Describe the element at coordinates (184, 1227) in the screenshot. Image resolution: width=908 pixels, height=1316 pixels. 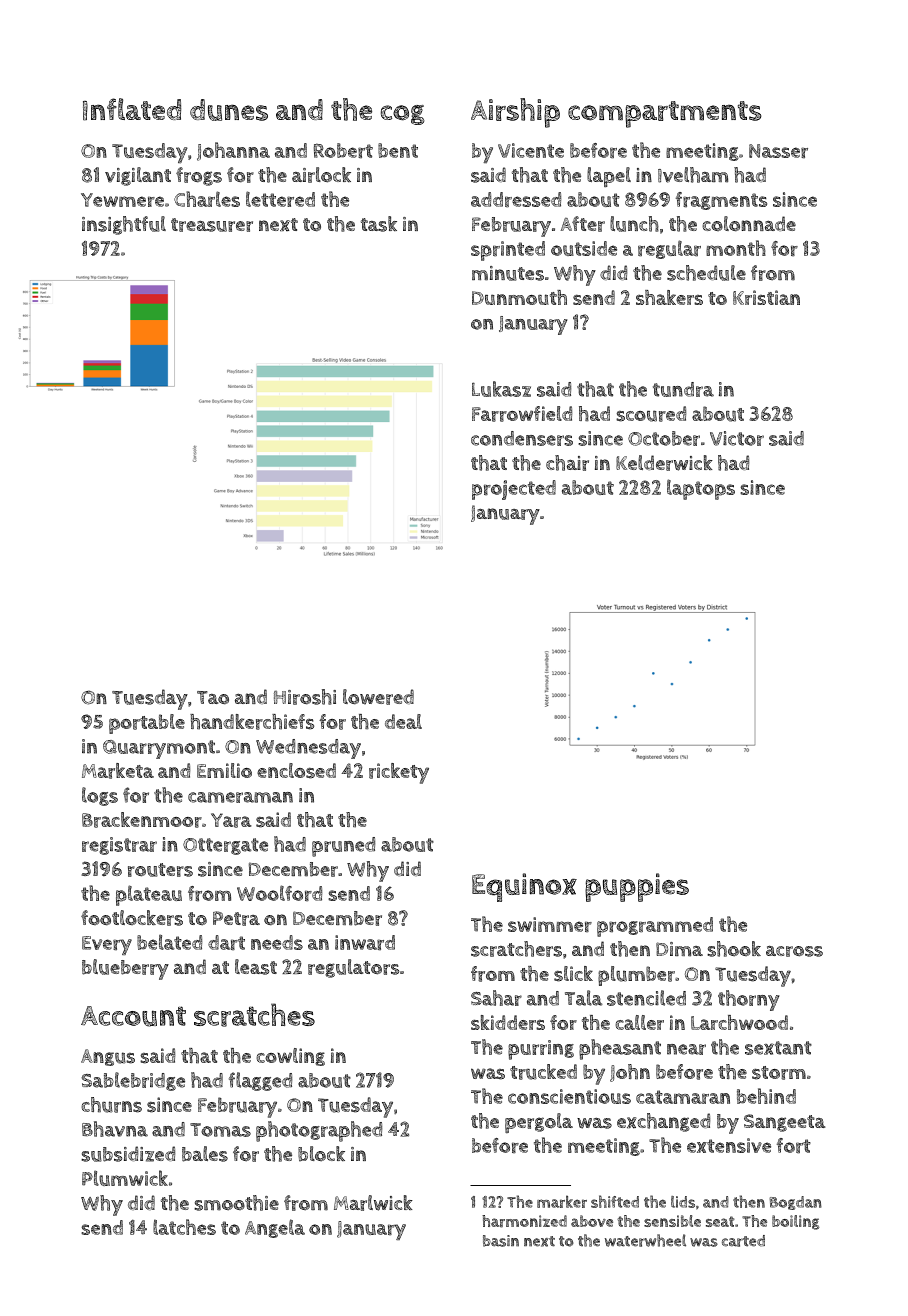
I see `latches` at that location.
